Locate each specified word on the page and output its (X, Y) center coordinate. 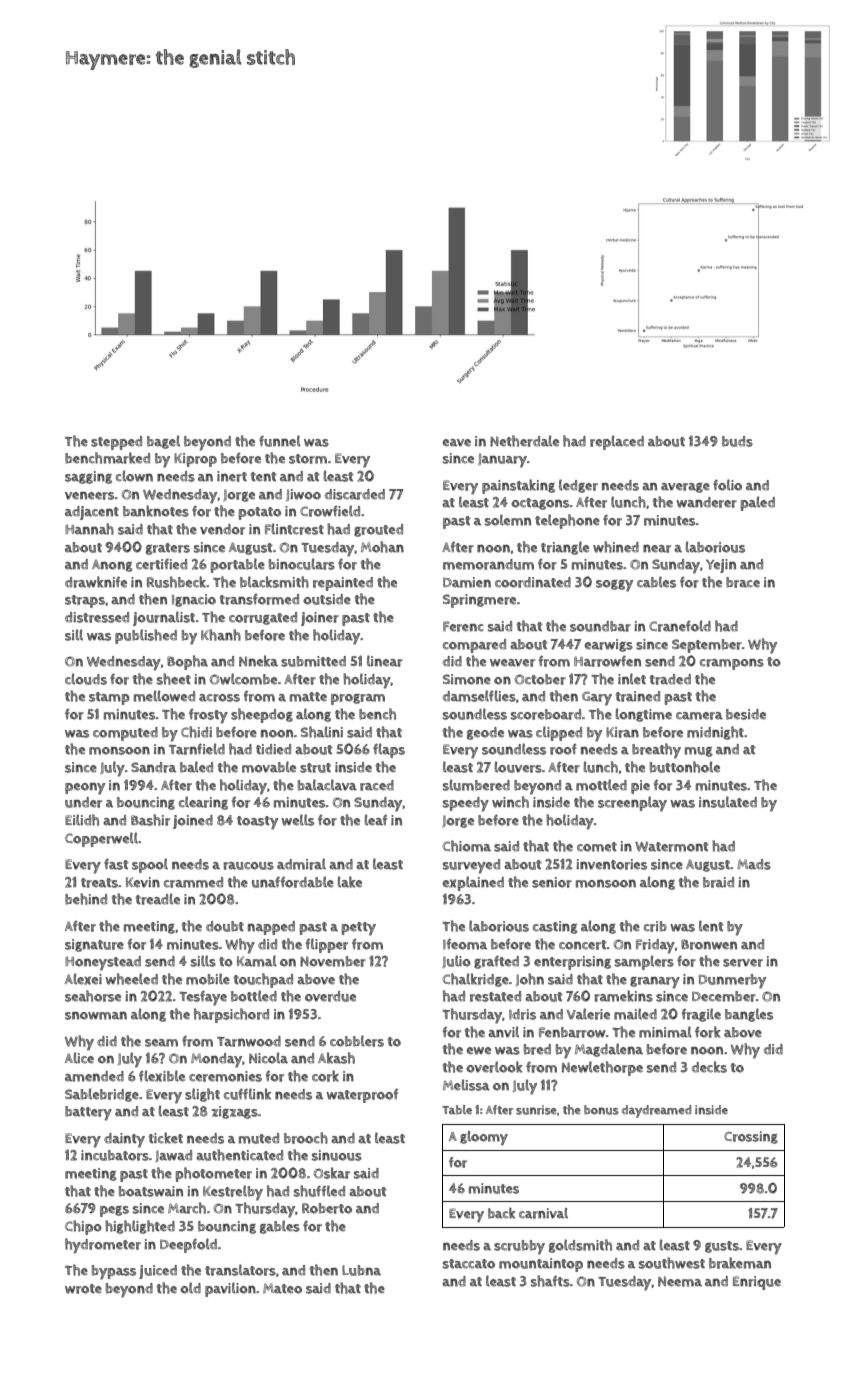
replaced (617, 442)
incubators (115, 1155)
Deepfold (188, 1245)
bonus (601, 1110)
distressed (97, 617)
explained (473, 883)
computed (125, 734)
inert (232, 476)
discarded (355, 494)
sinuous (337, 1155)
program (358, 699)
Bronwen (709, 944)
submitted (313, 661)
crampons (732, 664)
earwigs (609, 645)
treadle (158, 899)
